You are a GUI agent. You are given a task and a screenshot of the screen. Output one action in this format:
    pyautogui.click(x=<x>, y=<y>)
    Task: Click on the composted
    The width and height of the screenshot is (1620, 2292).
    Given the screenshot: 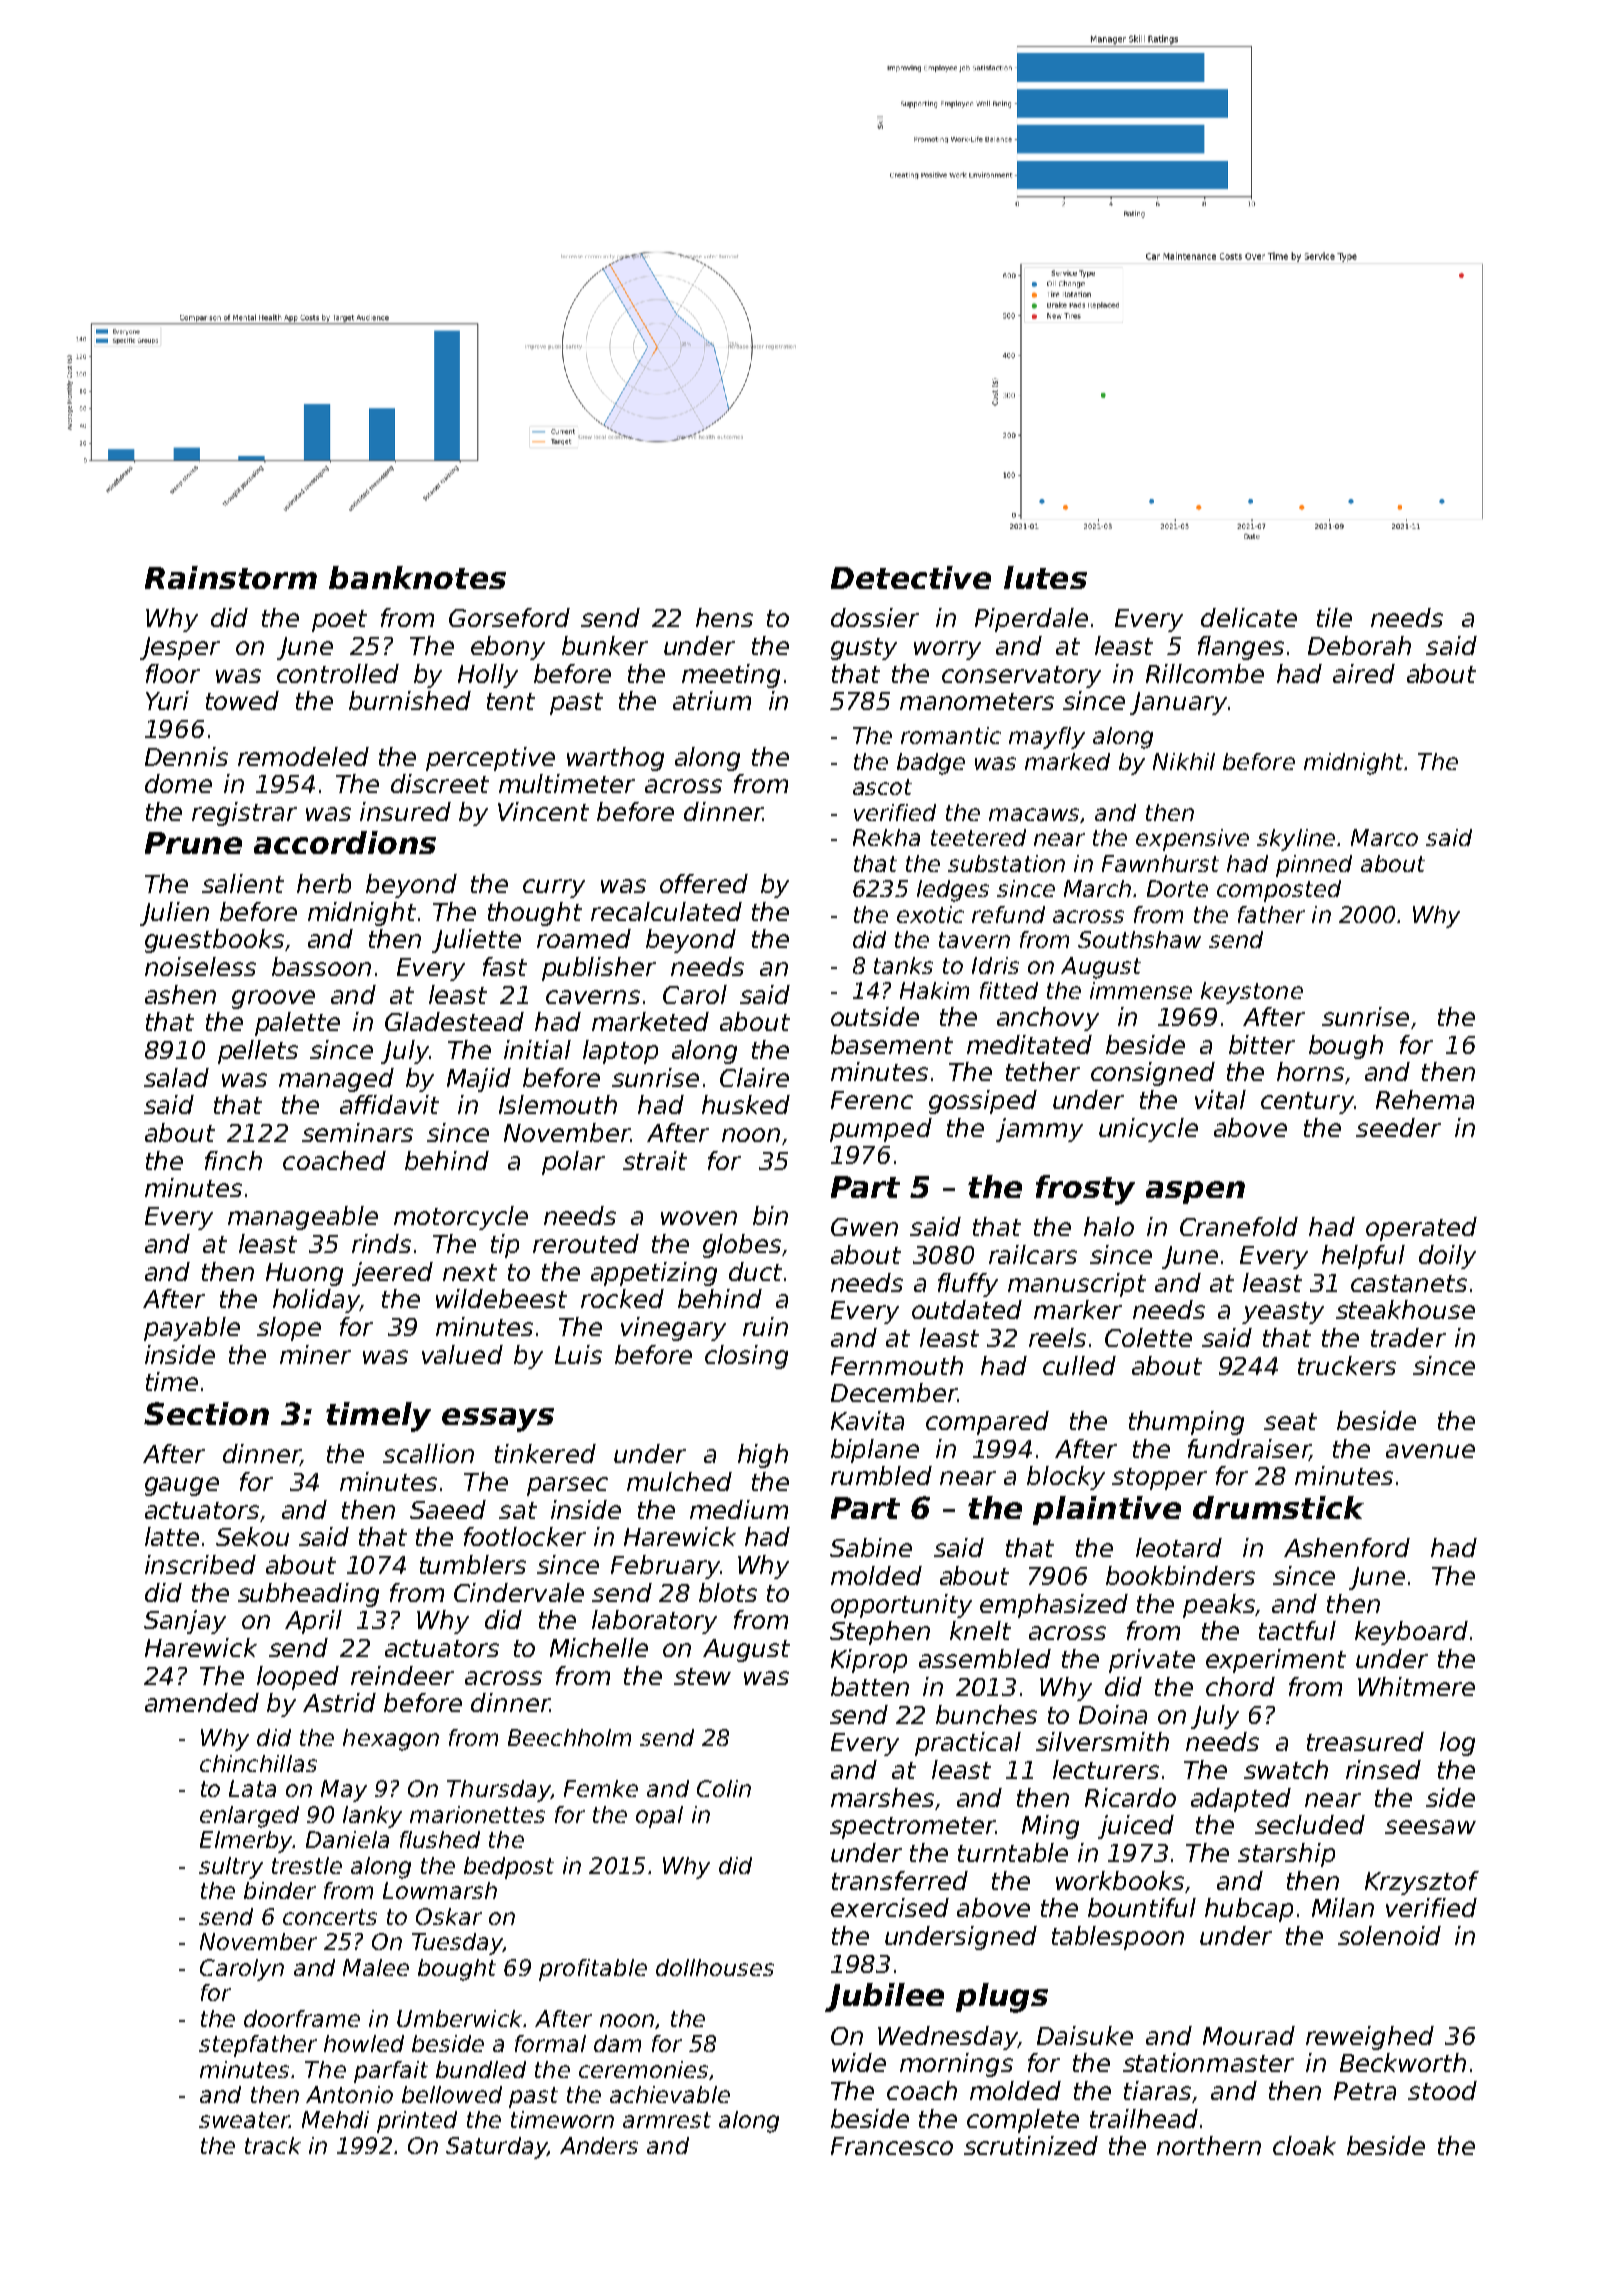 What is the action you would take?
    pyautogui.click(x=1279, y=891)
